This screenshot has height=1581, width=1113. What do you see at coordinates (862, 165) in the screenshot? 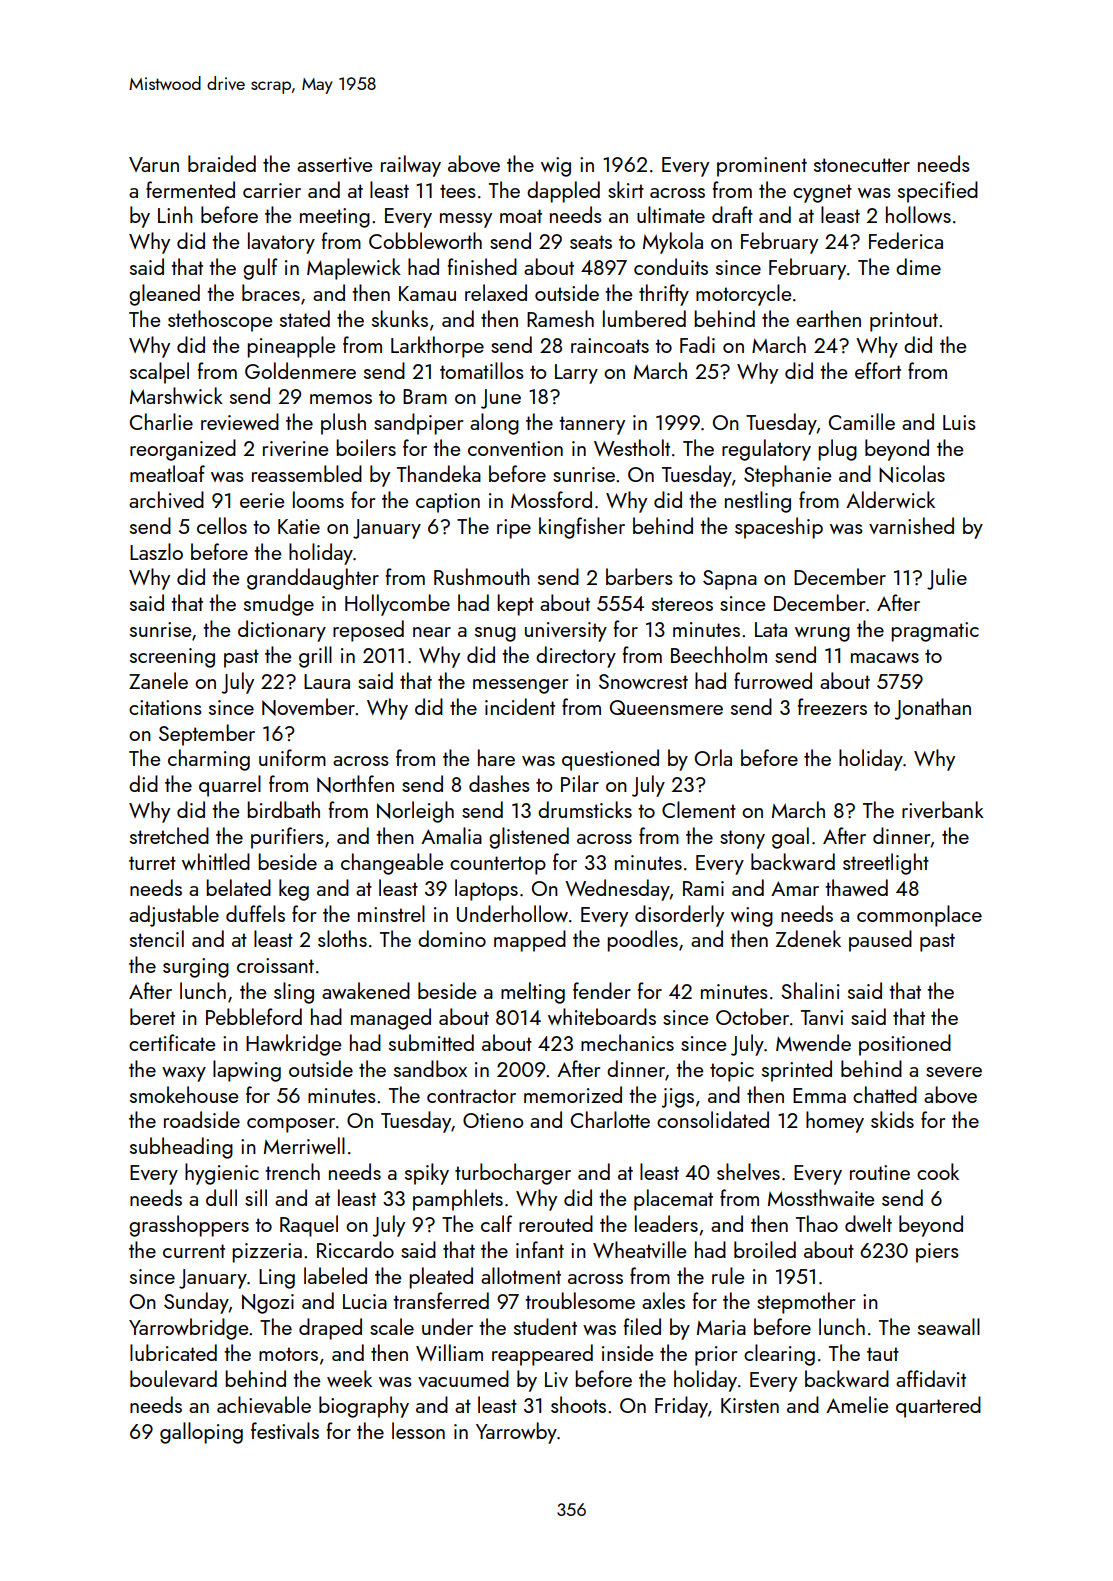
I see `stonecutter` at bounding box center [862, 165].
